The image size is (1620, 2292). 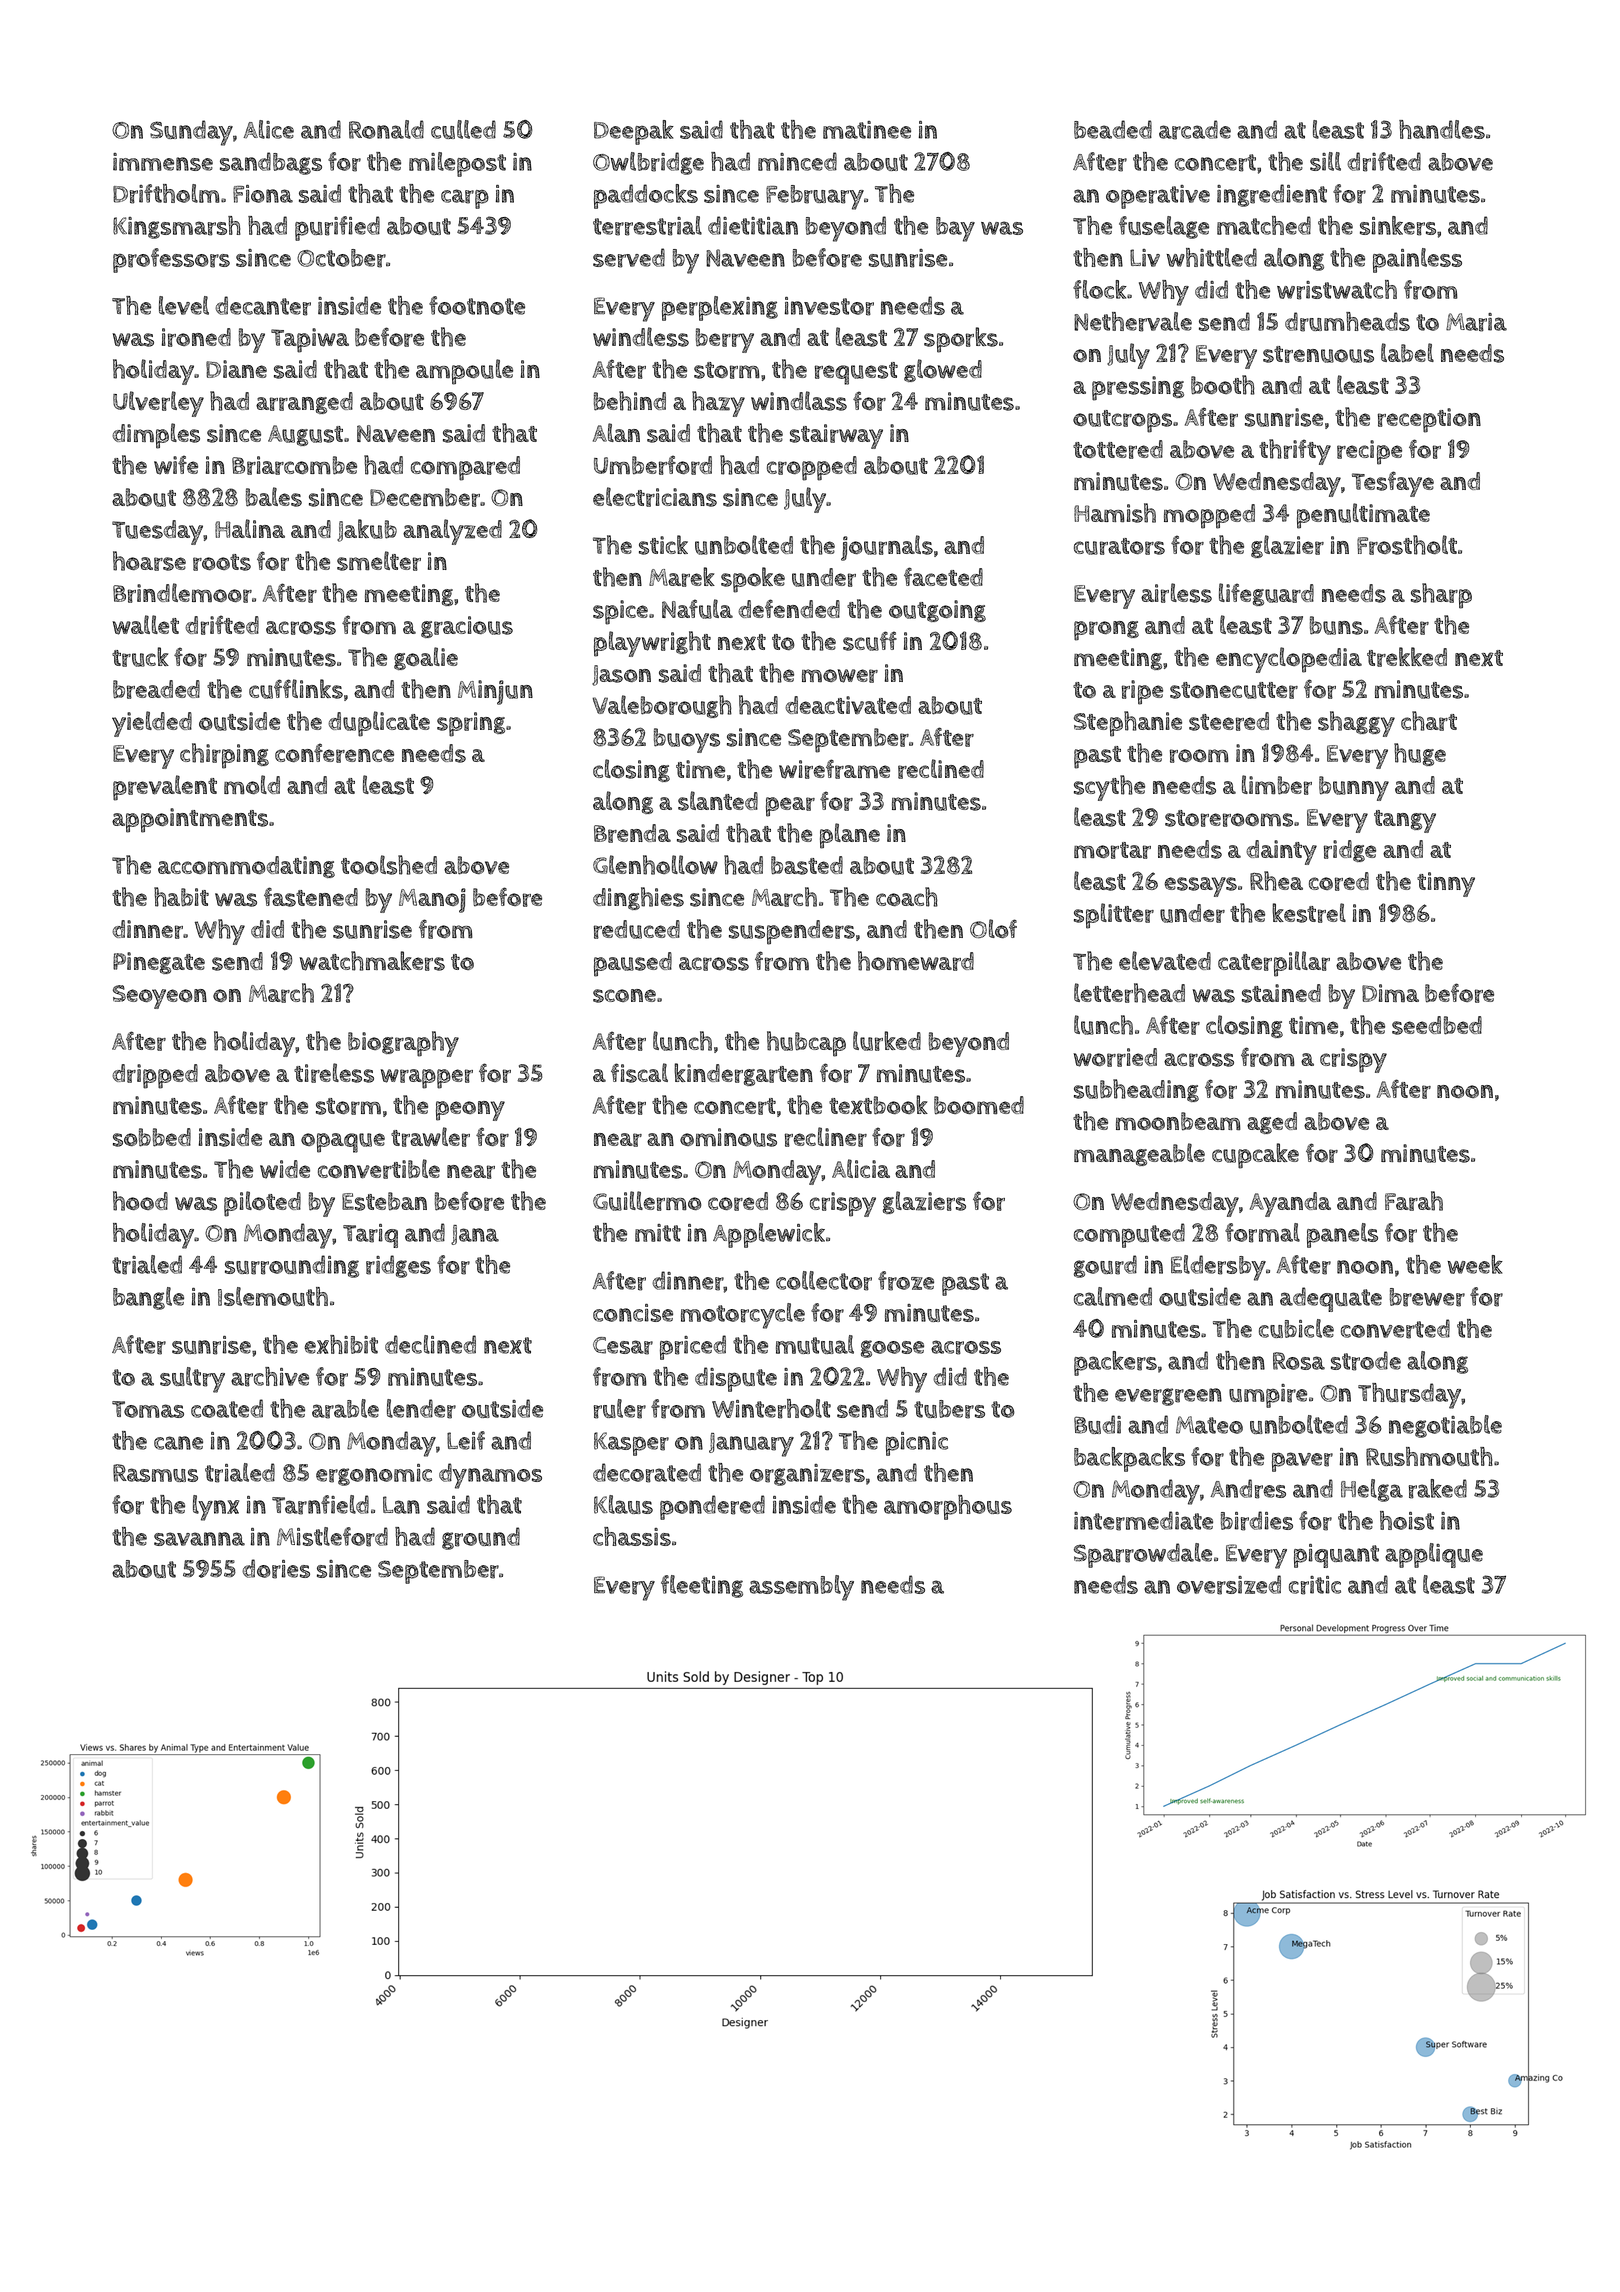 What do you see at coordinates (1442, 129) in the screenshot?
I see `handles` at bounding box center [1442, 129].
